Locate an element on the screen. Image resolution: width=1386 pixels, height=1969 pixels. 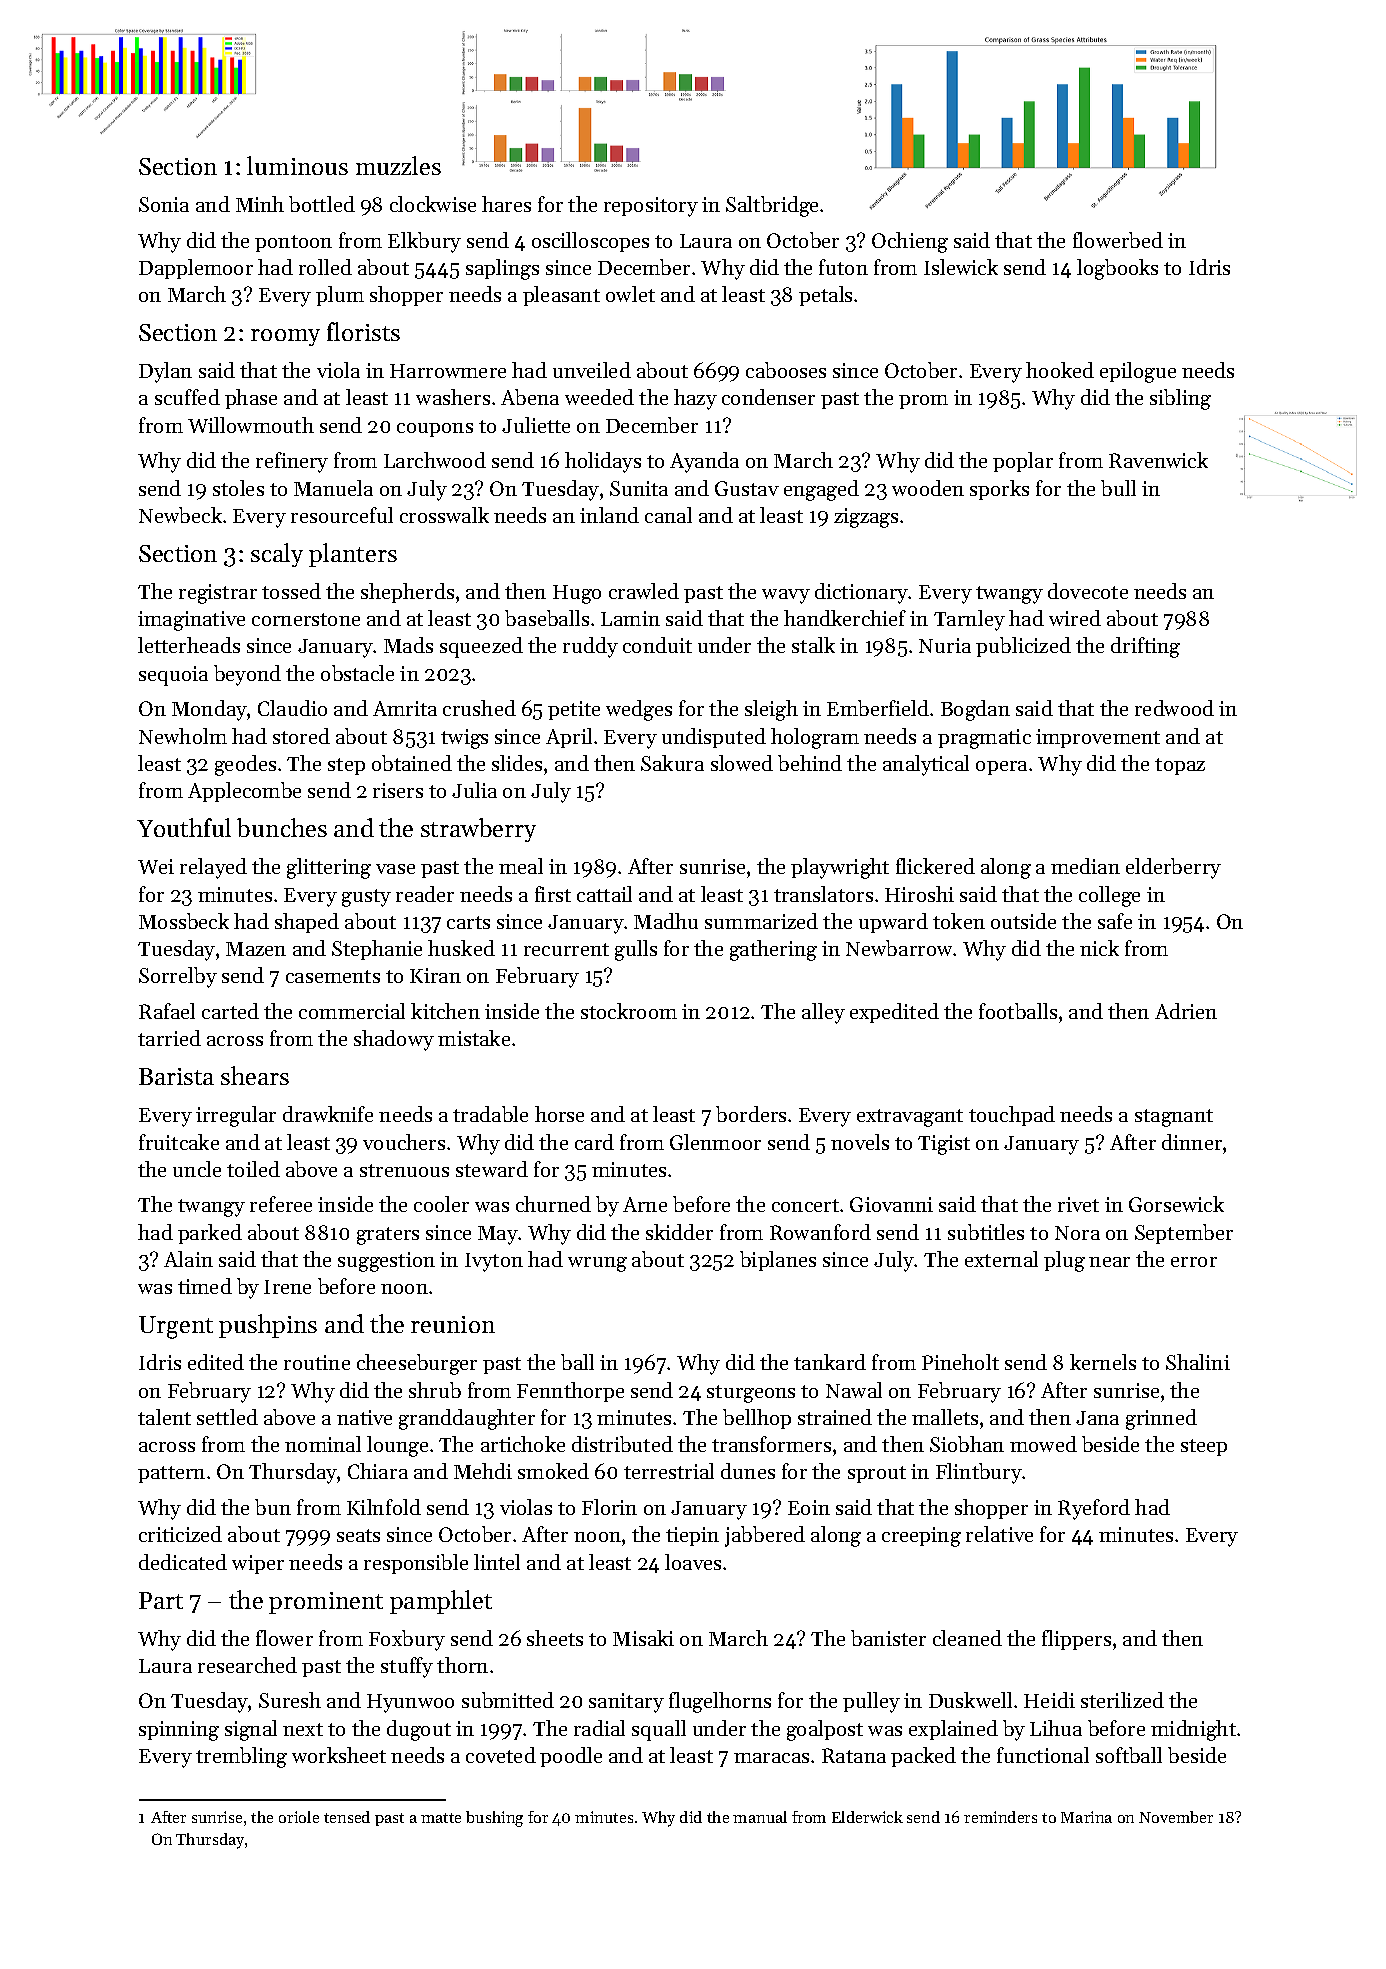
kernels is located at coordinates (1103, 1362).
